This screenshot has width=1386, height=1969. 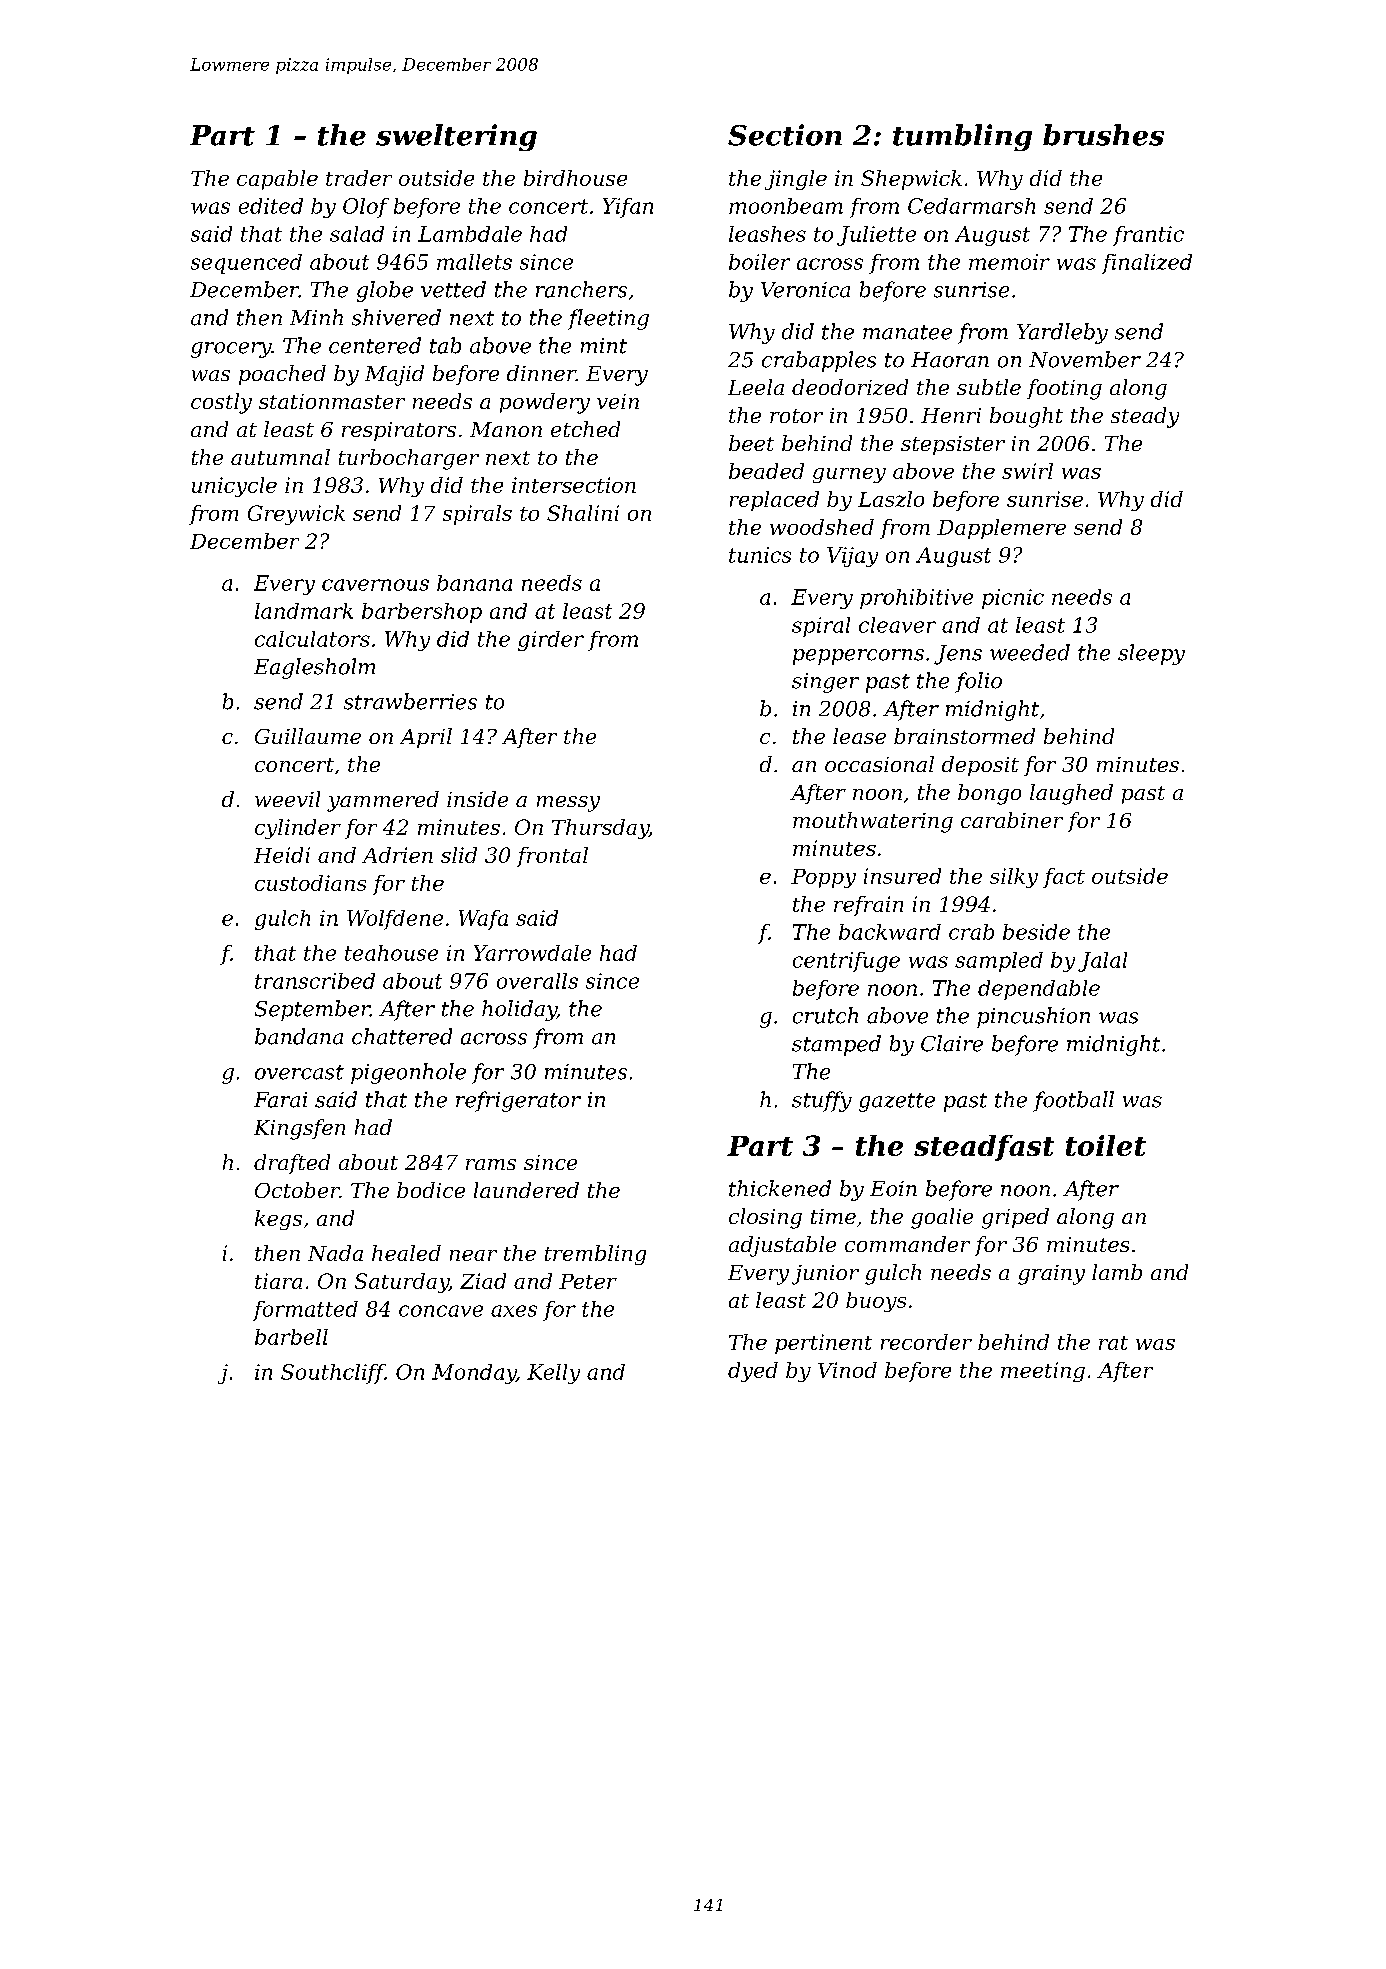 What do you see at coordinates (483, 1281) in the screenshot?
I see `Ziad` at bounding box center [483, 1281].
